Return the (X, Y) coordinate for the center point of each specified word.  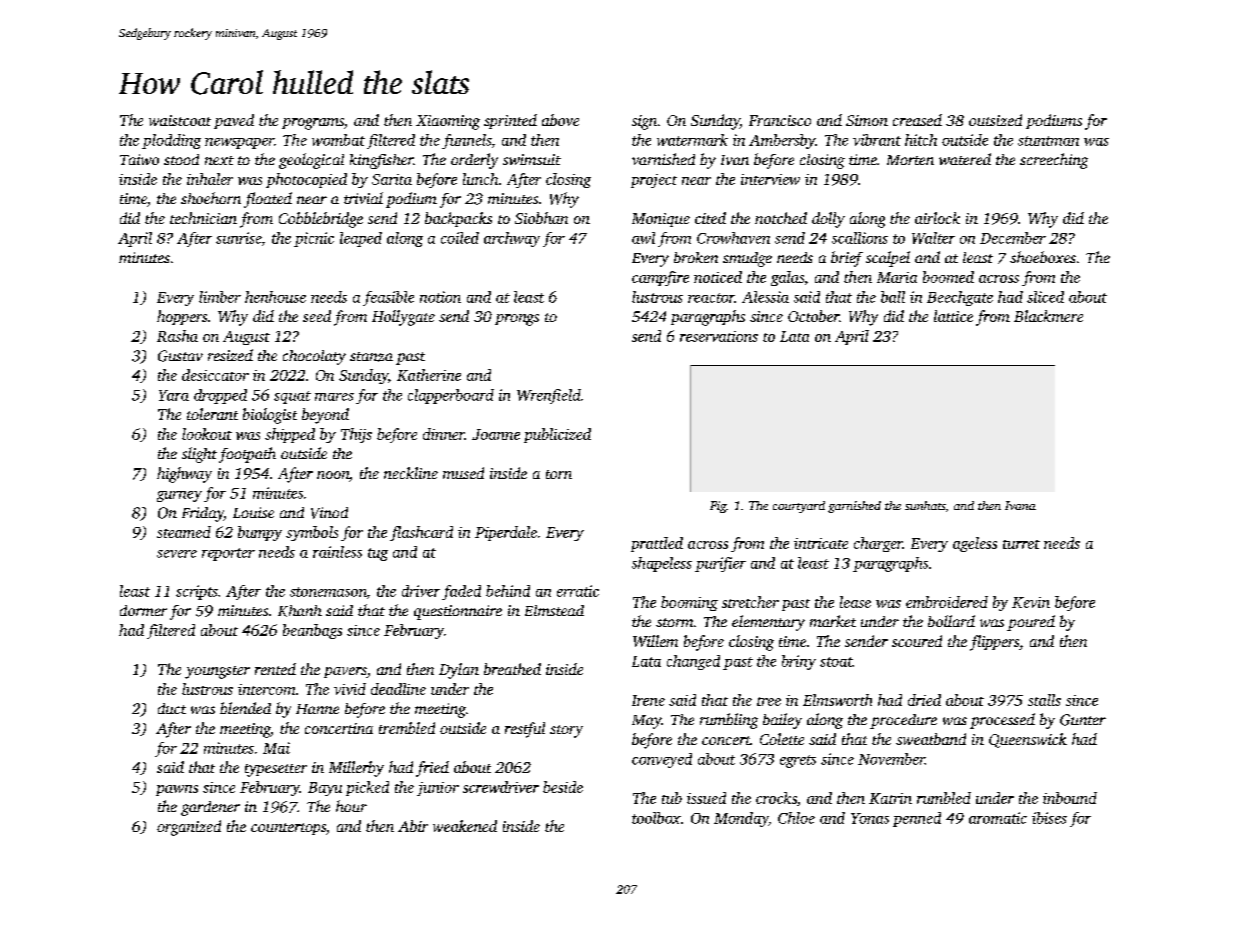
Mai (276, 748)
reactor (711, 298)
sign (644, 122)
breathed (512, 669)
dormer (143, 610)
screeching (1054, 161)
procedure (903, 721)
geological (311, 161)
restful (525, 730)
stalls (1044, 700)
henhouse (275, 297)
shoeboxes (1043, 257)
